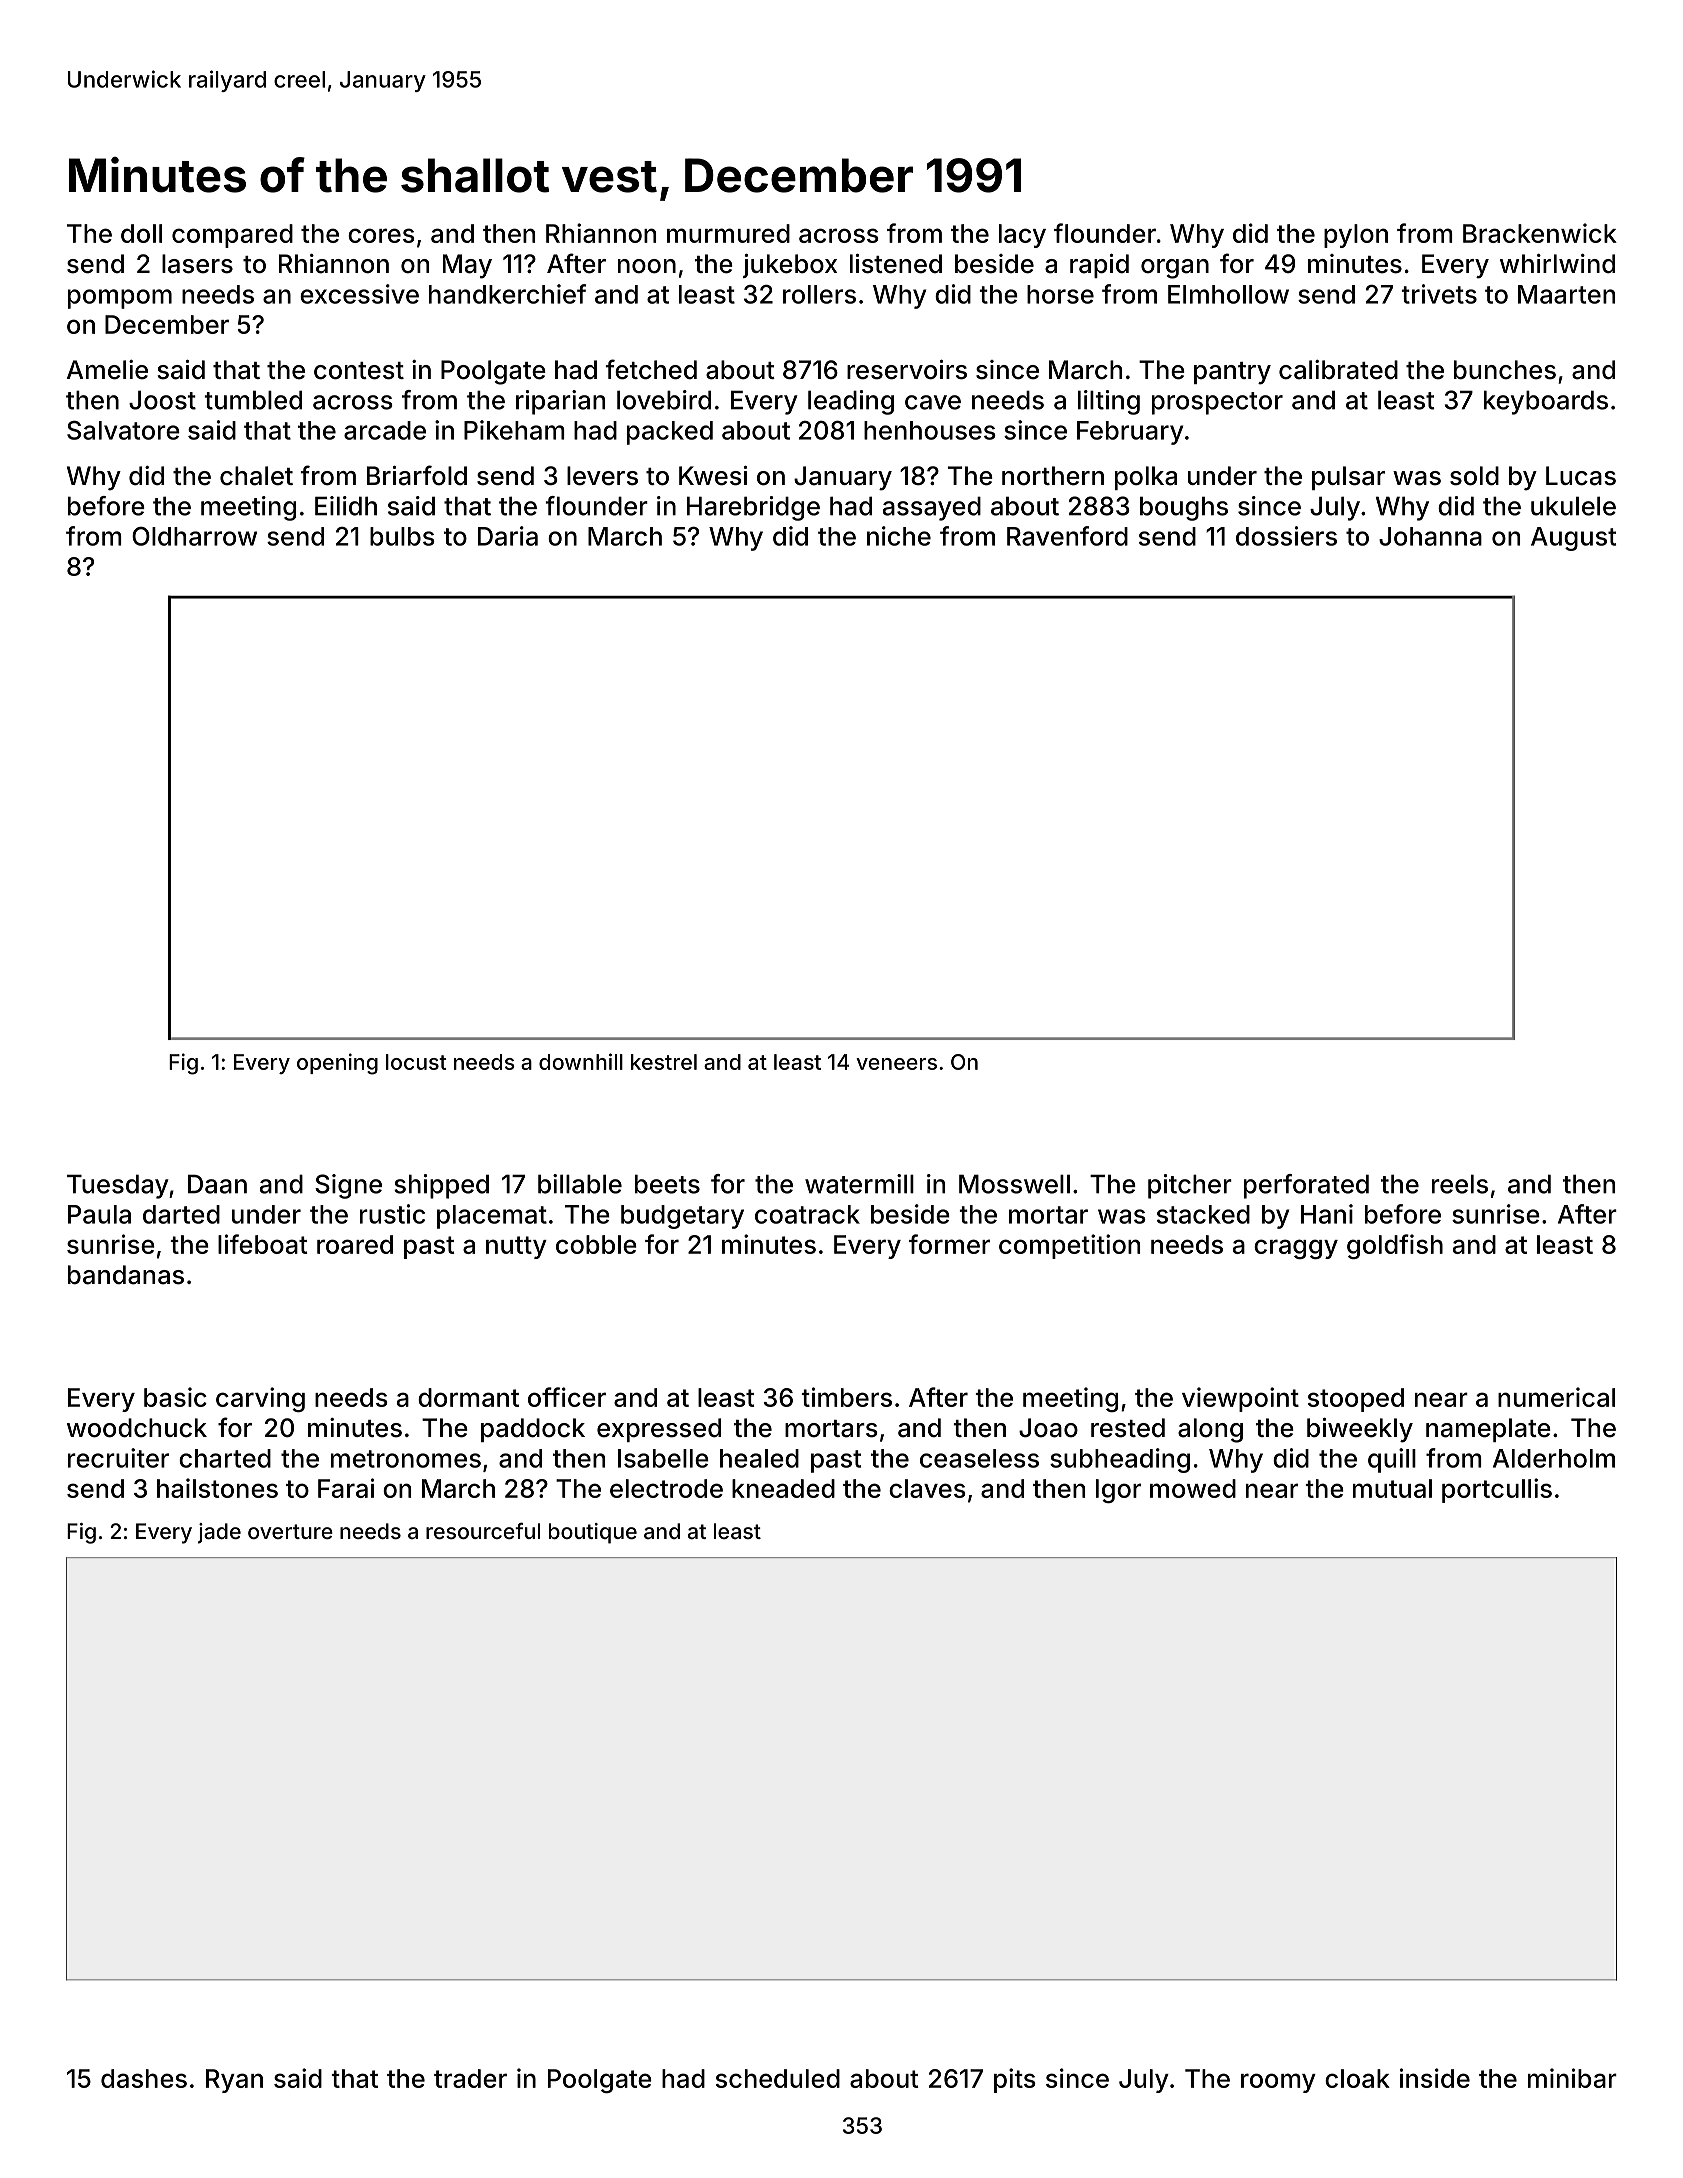 The height and width of the page is (2178, 1683). What do you see at coordinates (1175, 269) in the page?
I see `organ` at bounding box center [1175, 269].
